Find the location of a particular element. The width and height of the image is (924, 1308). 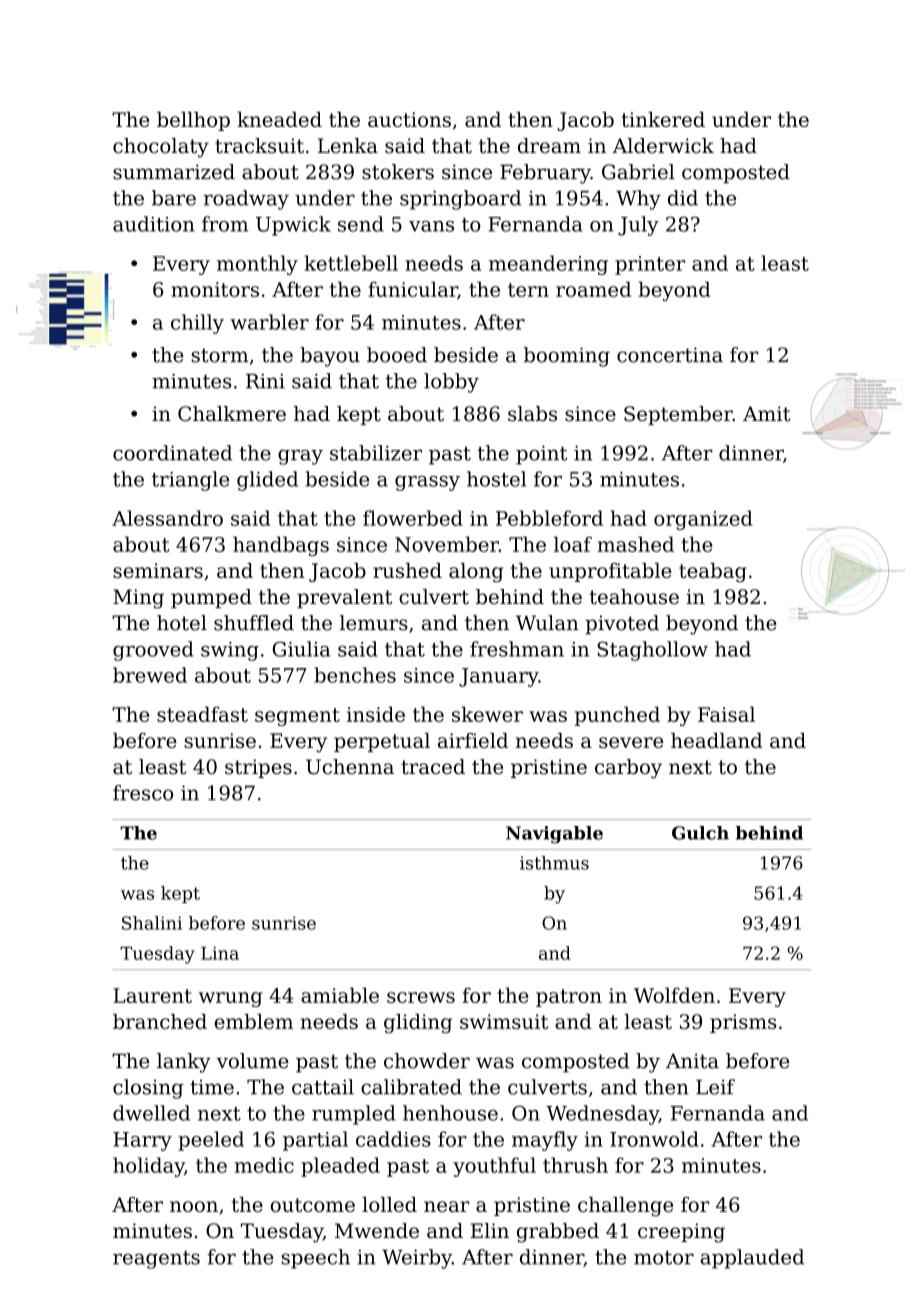

dwelled is located at coordinates (151, 1113).
